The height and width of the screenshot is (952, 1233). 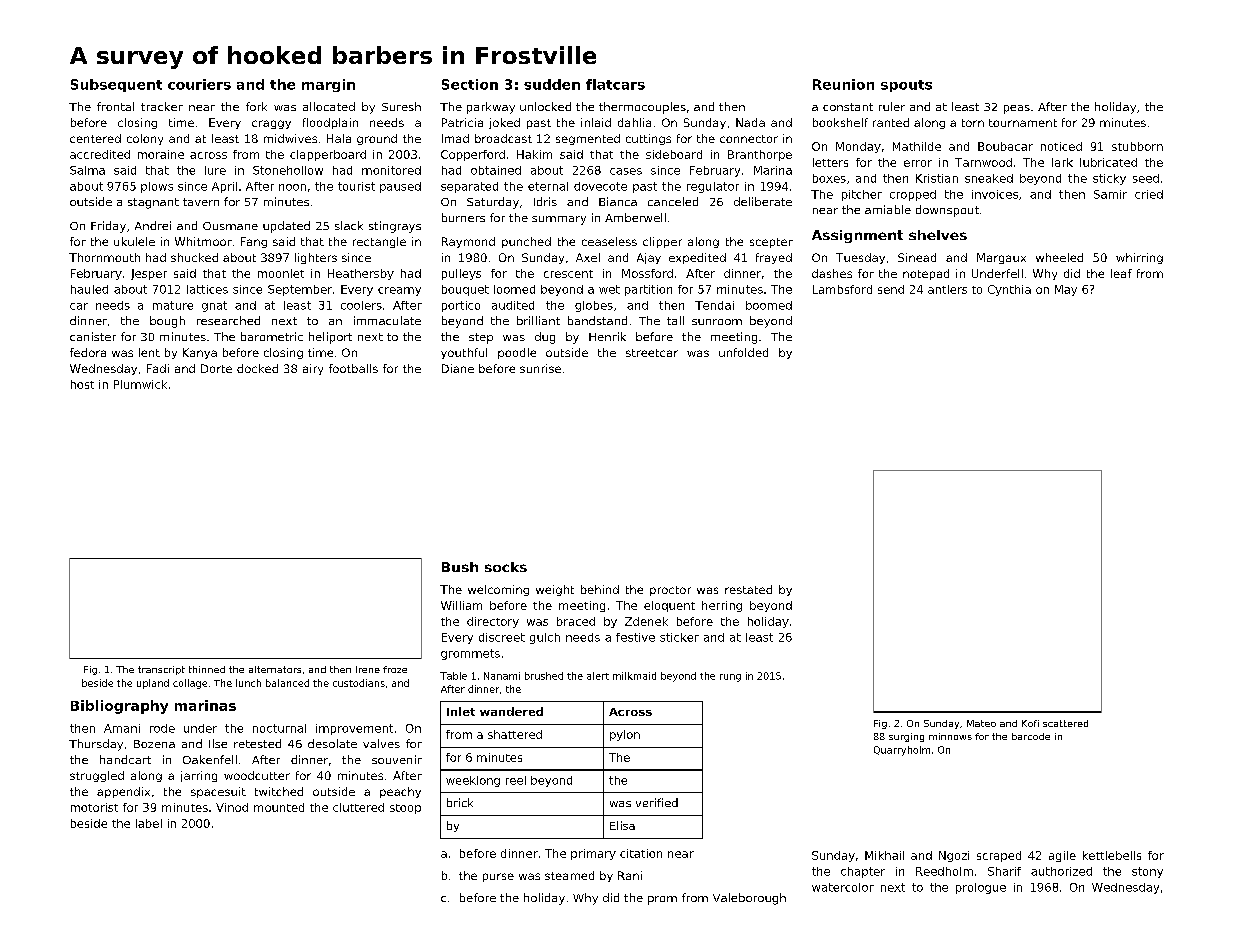 I want to click on nocturnal, so click(x=279, y=728).
